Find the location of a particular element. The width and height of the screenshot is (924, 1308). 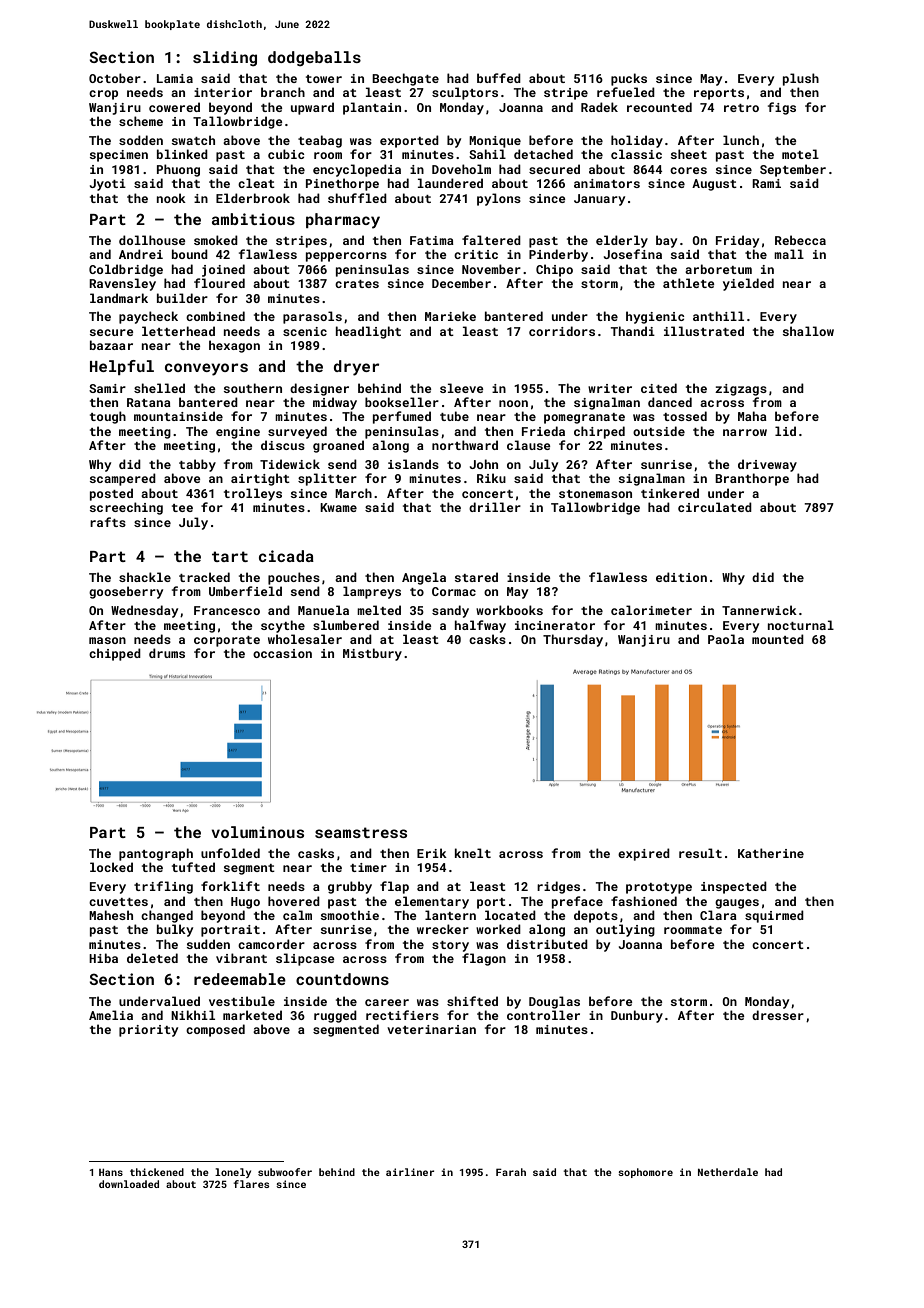

tee is located at coordinates (182, 508).
